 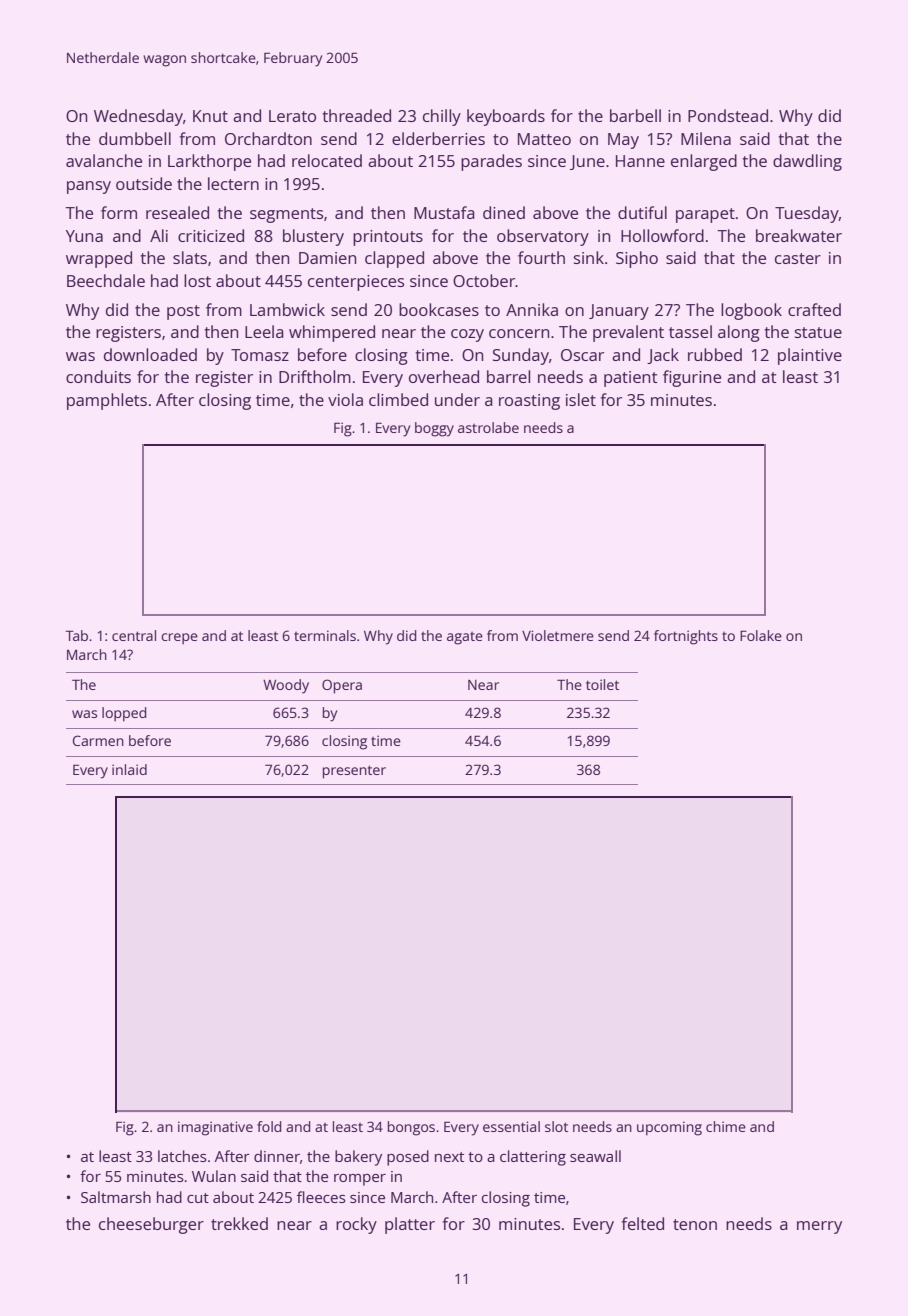 What do you see at coordinates (506, 117) in the screenshot?
I see `keyboards` at bounding box center [506, 117].
